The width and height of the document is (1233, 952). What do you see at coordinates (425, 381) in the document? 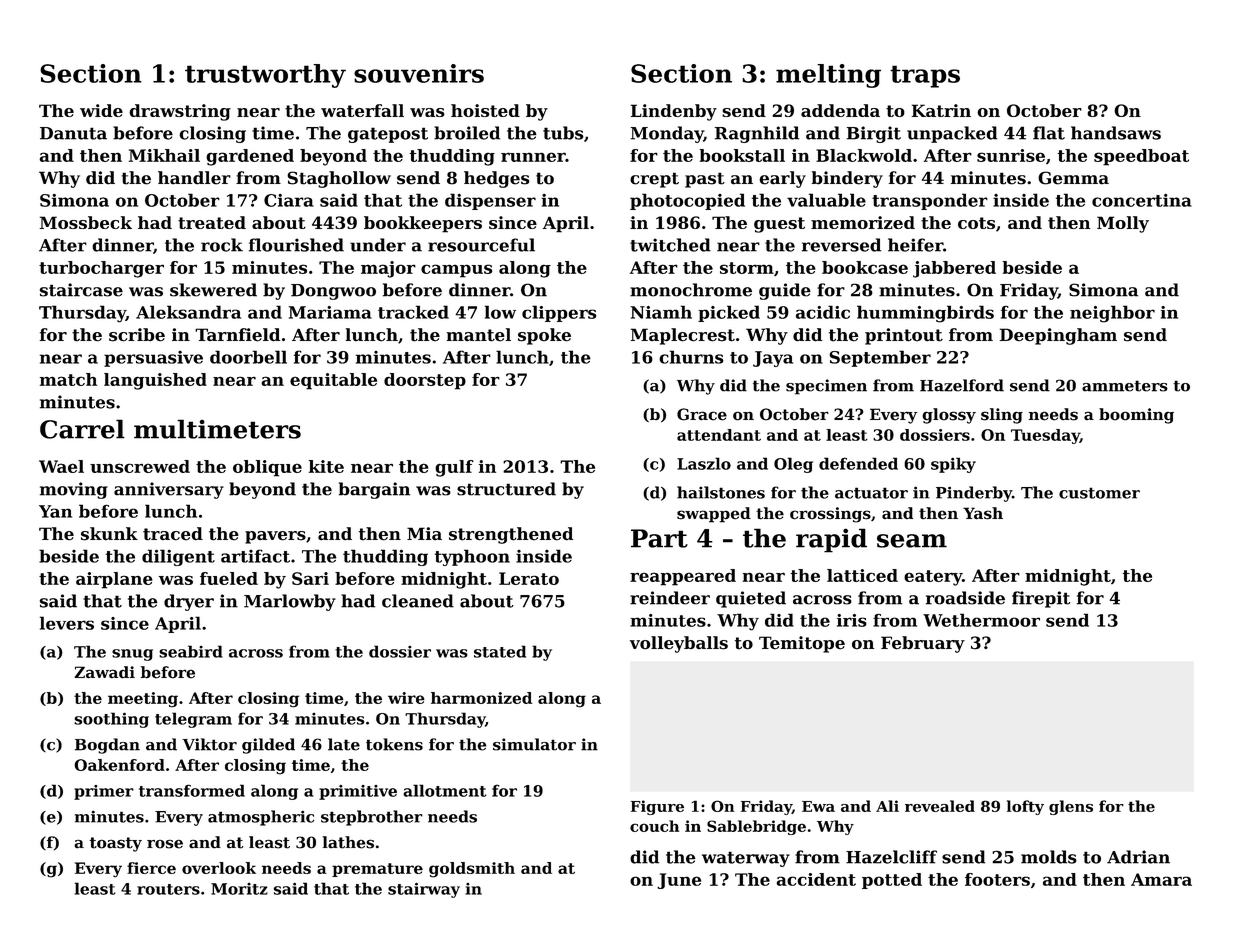
I see `doorstep` at bounding box center [425, 381].
